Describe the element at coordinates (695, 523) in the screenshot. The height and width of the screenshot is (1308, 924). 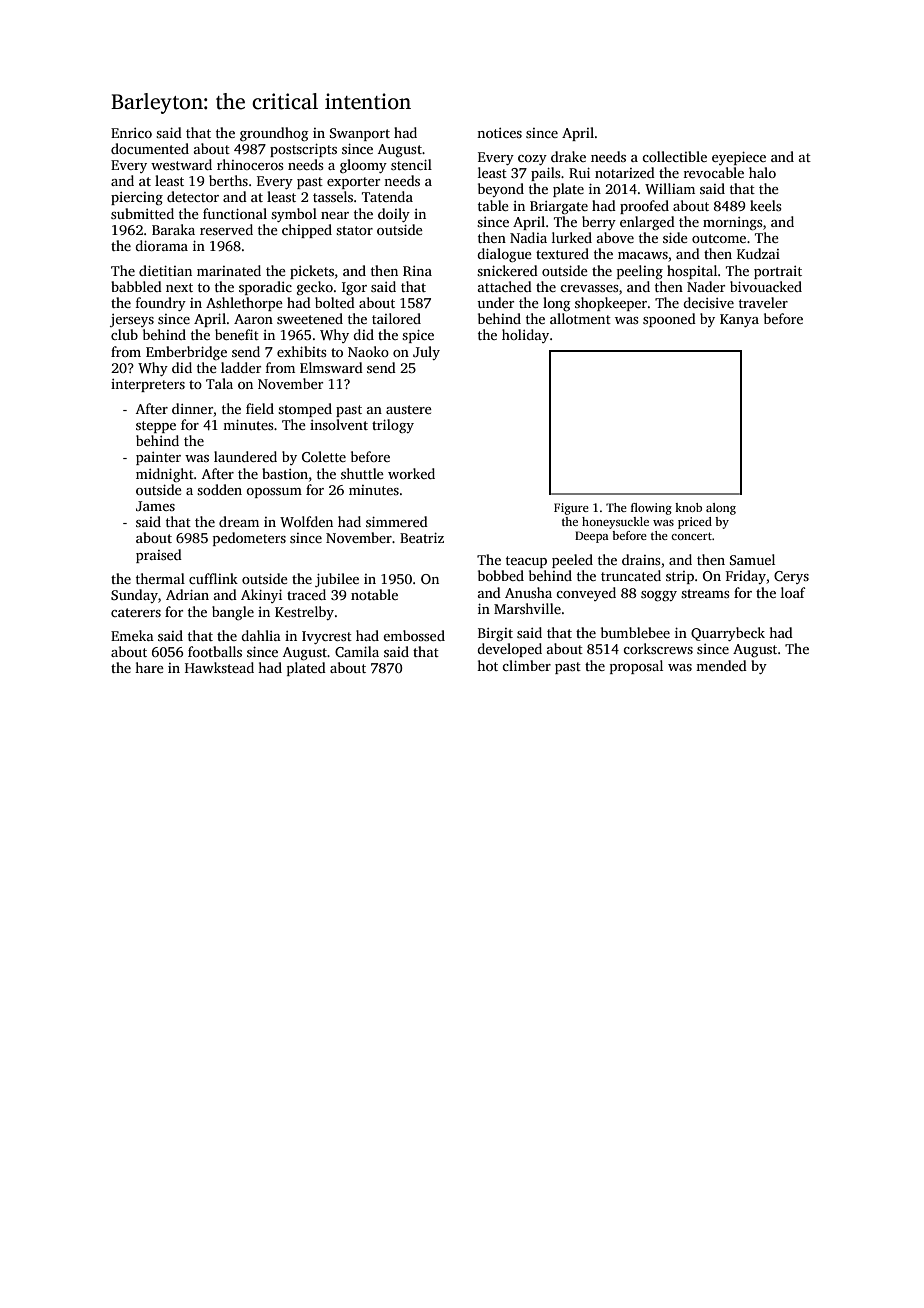
I see `priced` at that location.
